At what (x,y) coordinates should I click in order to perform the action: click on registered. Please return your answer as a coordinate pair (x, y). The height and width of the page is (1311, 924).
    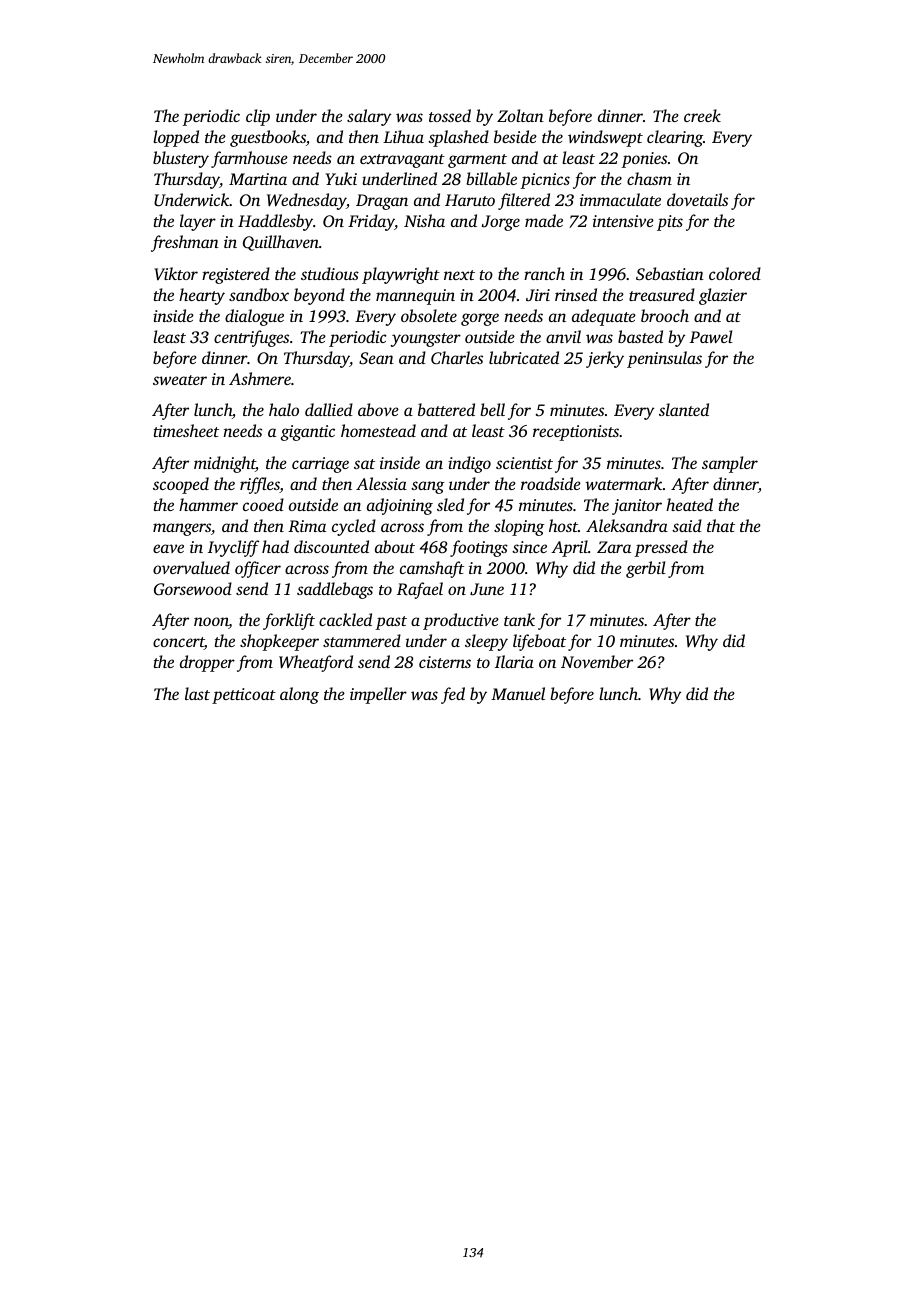
    Looking at the image, I should click on (236, 275).
